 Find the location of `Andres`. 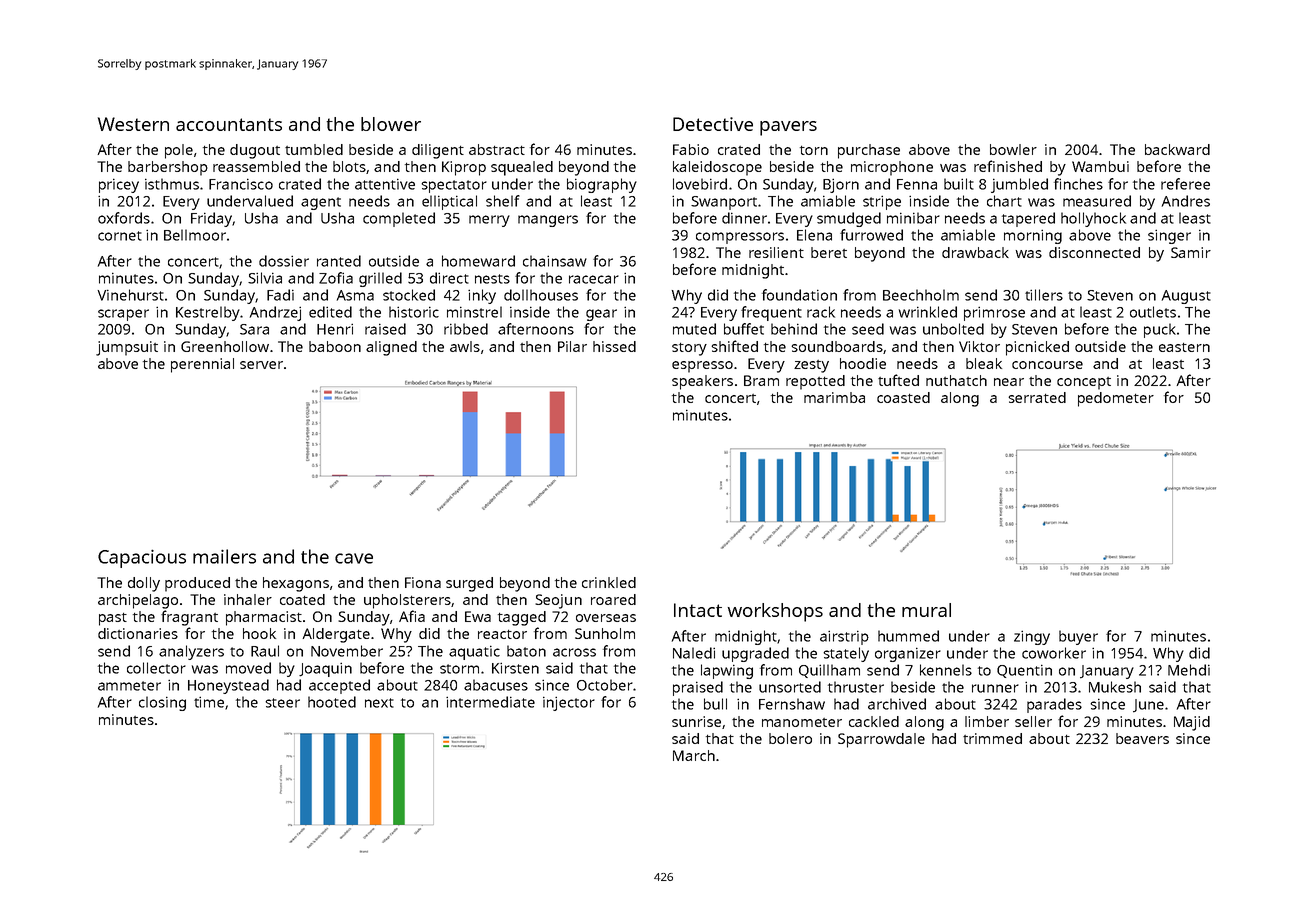

Andres is located at coordinates (1186, 201).
